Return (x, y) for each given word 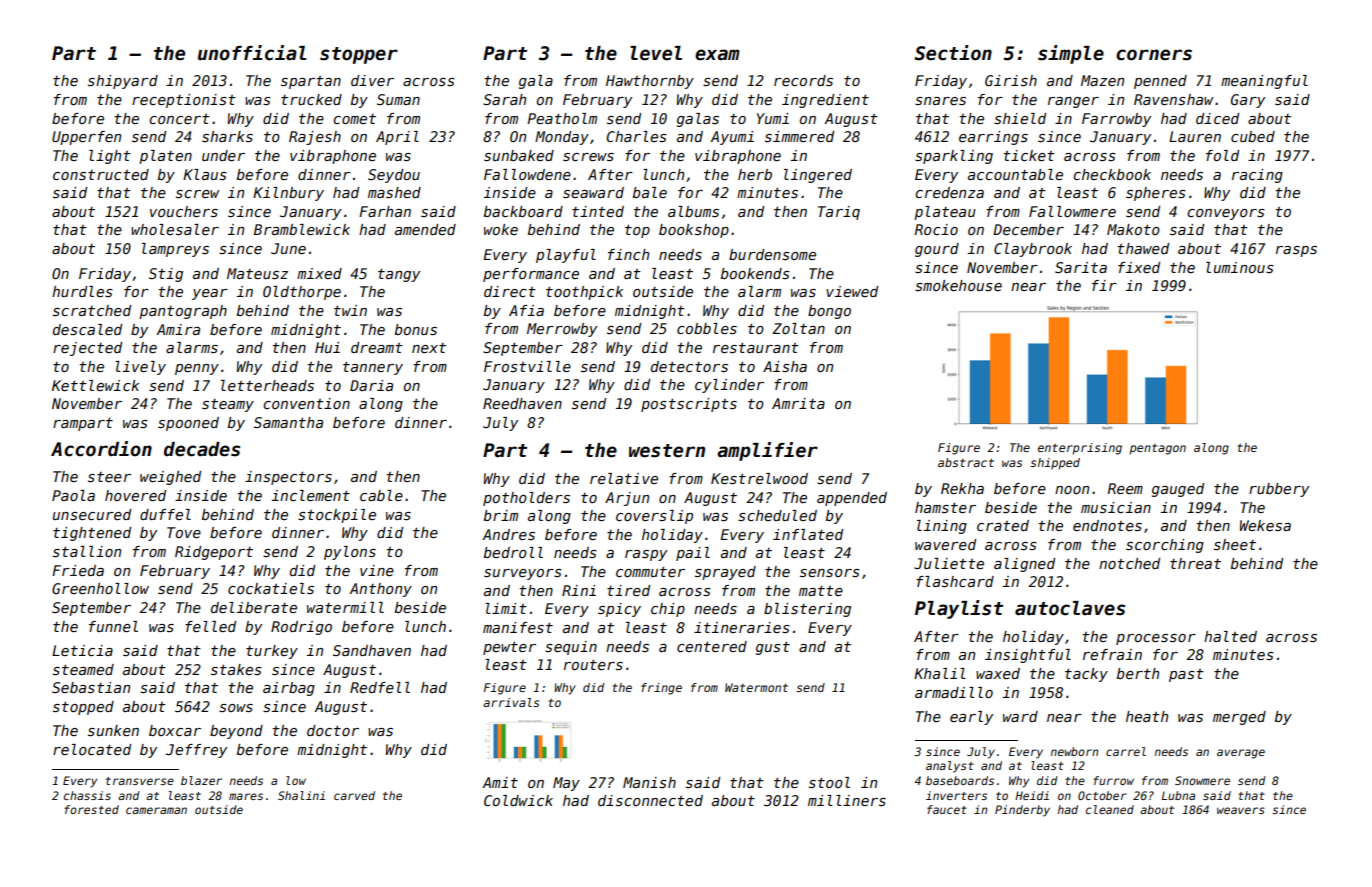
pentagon (1157, 449)
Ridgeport (214, 553)
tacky (1086, 675)
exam (717, 55)
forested (91, 809)
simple (1071, 54)
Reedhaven (522, 403)
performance (531, 275)
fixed (1139, 267)
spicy (619, 610)
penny (197, 369)
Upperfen (86, 138)
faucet (947, 809)
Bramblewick (302, 229)
